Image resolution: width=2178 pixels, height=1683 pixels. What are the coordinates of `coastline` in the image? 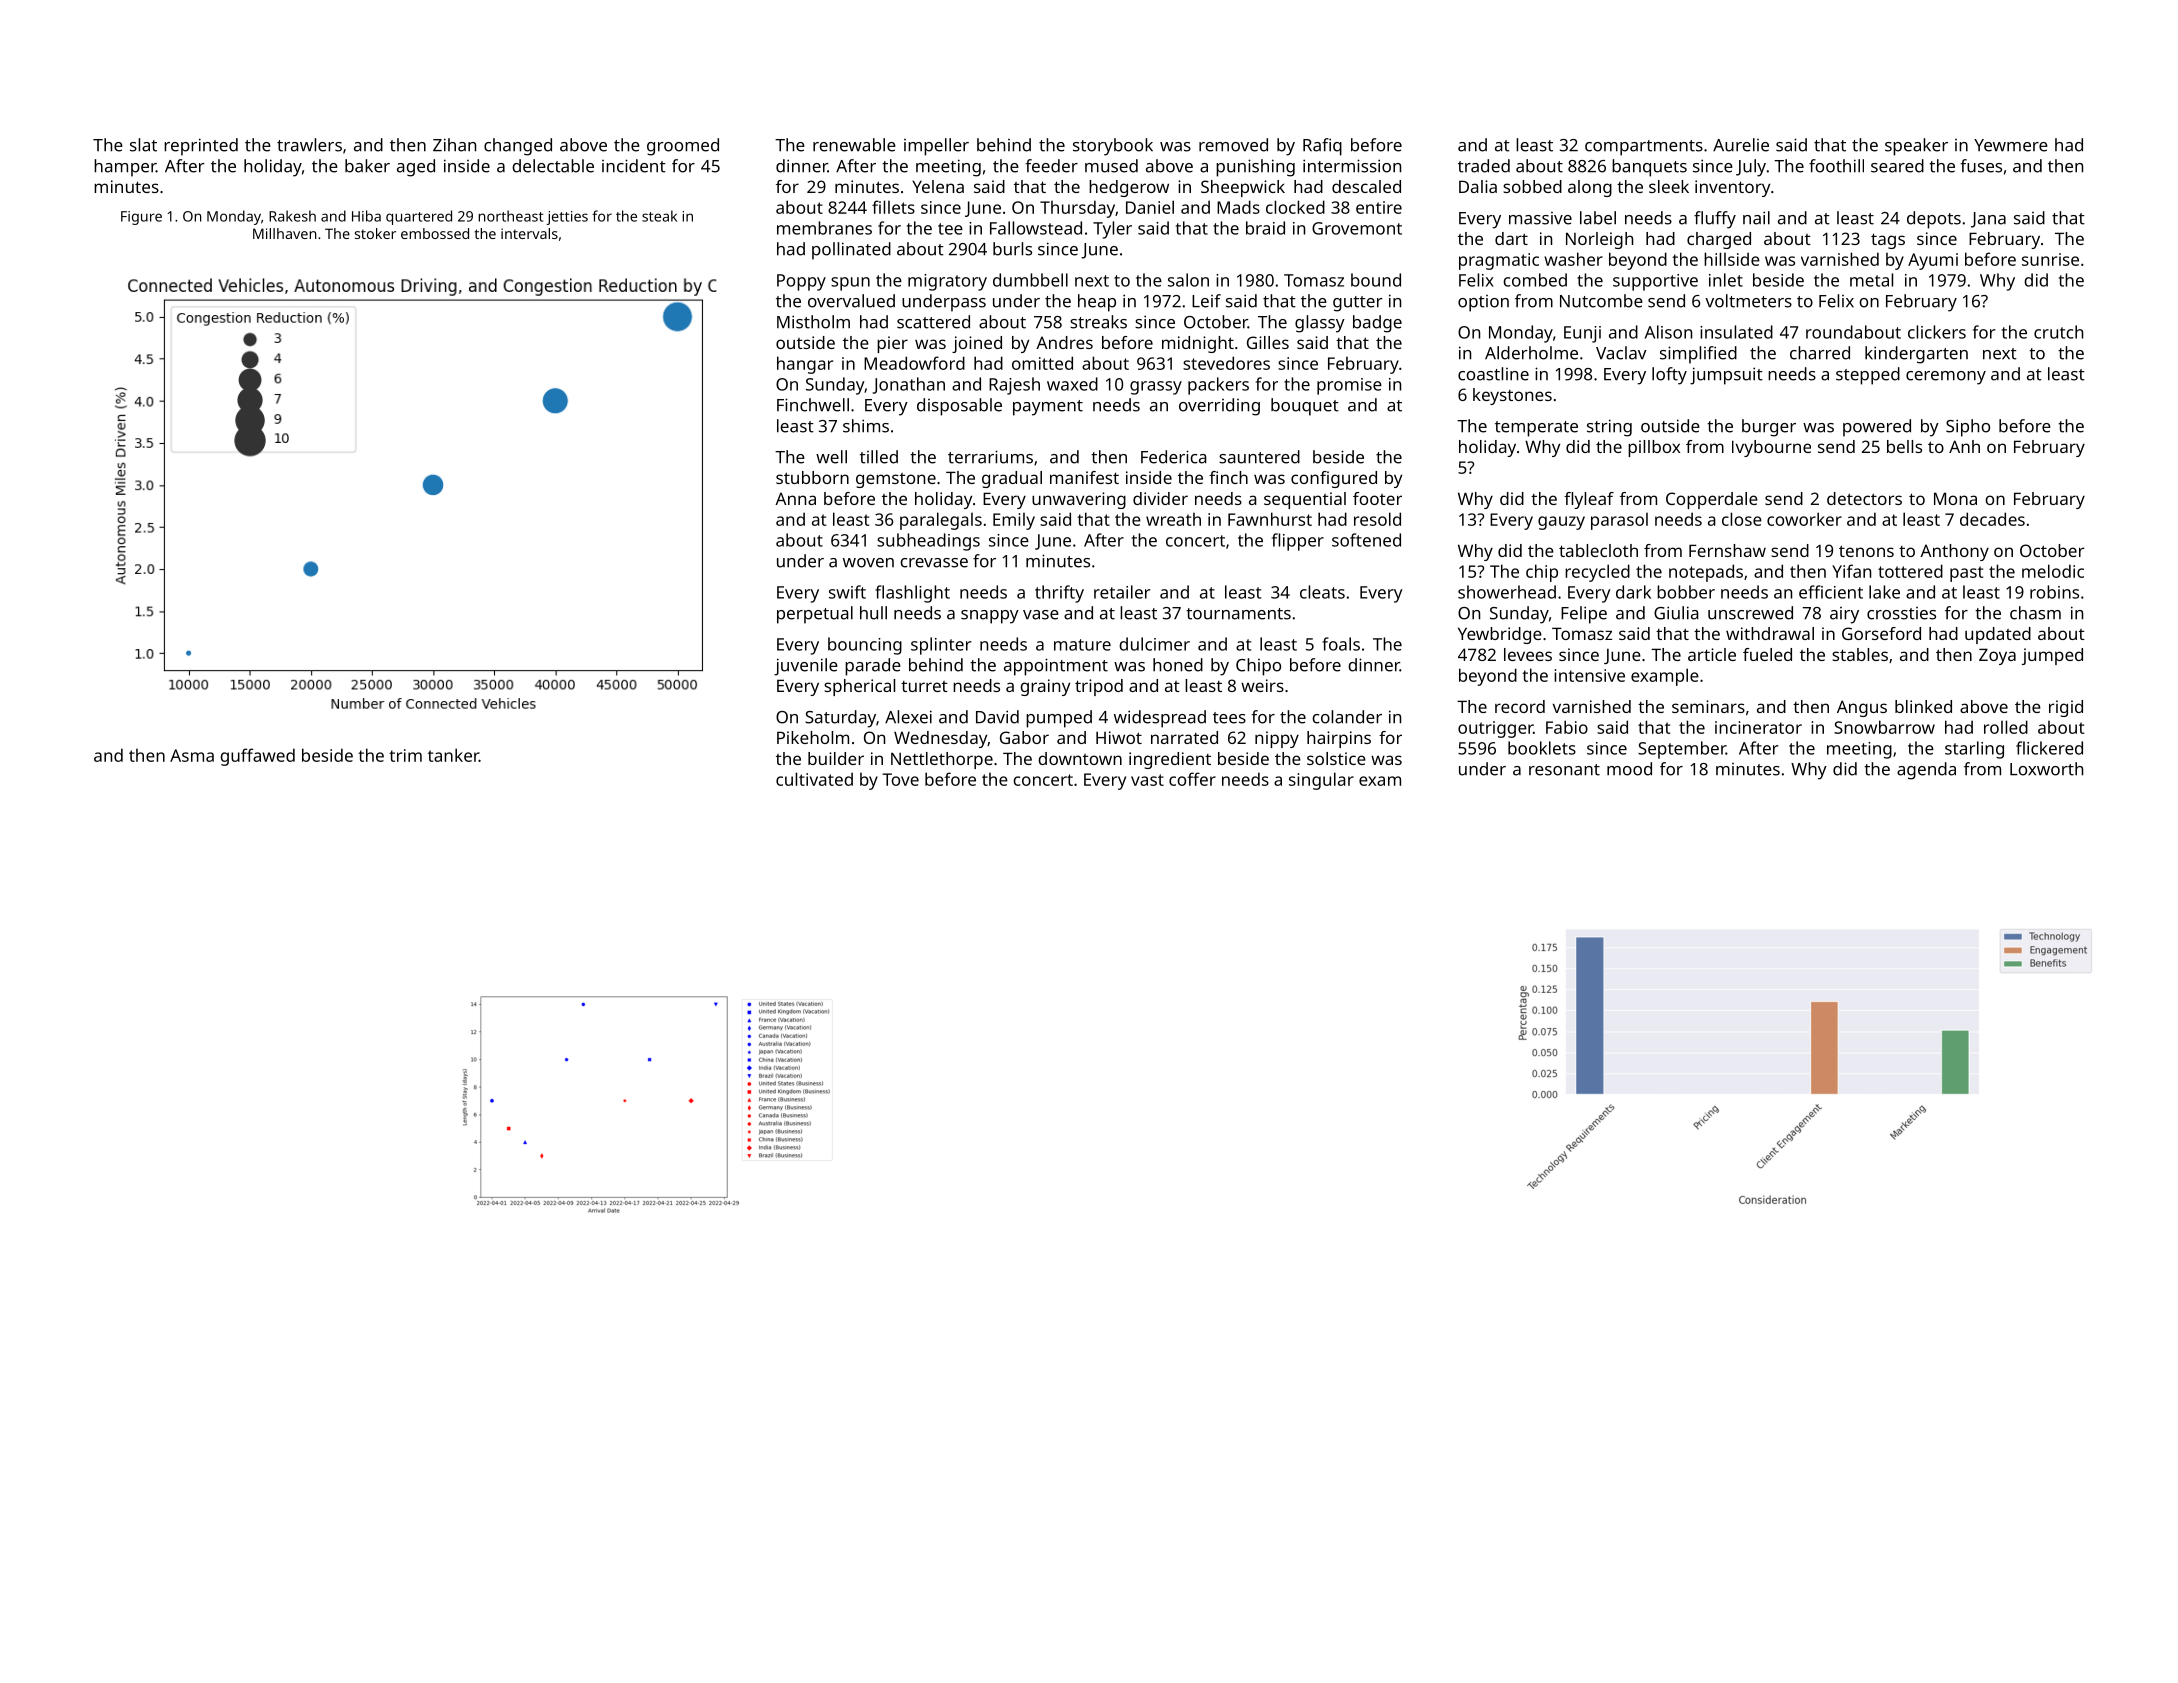 It's located at (1493, 374).
